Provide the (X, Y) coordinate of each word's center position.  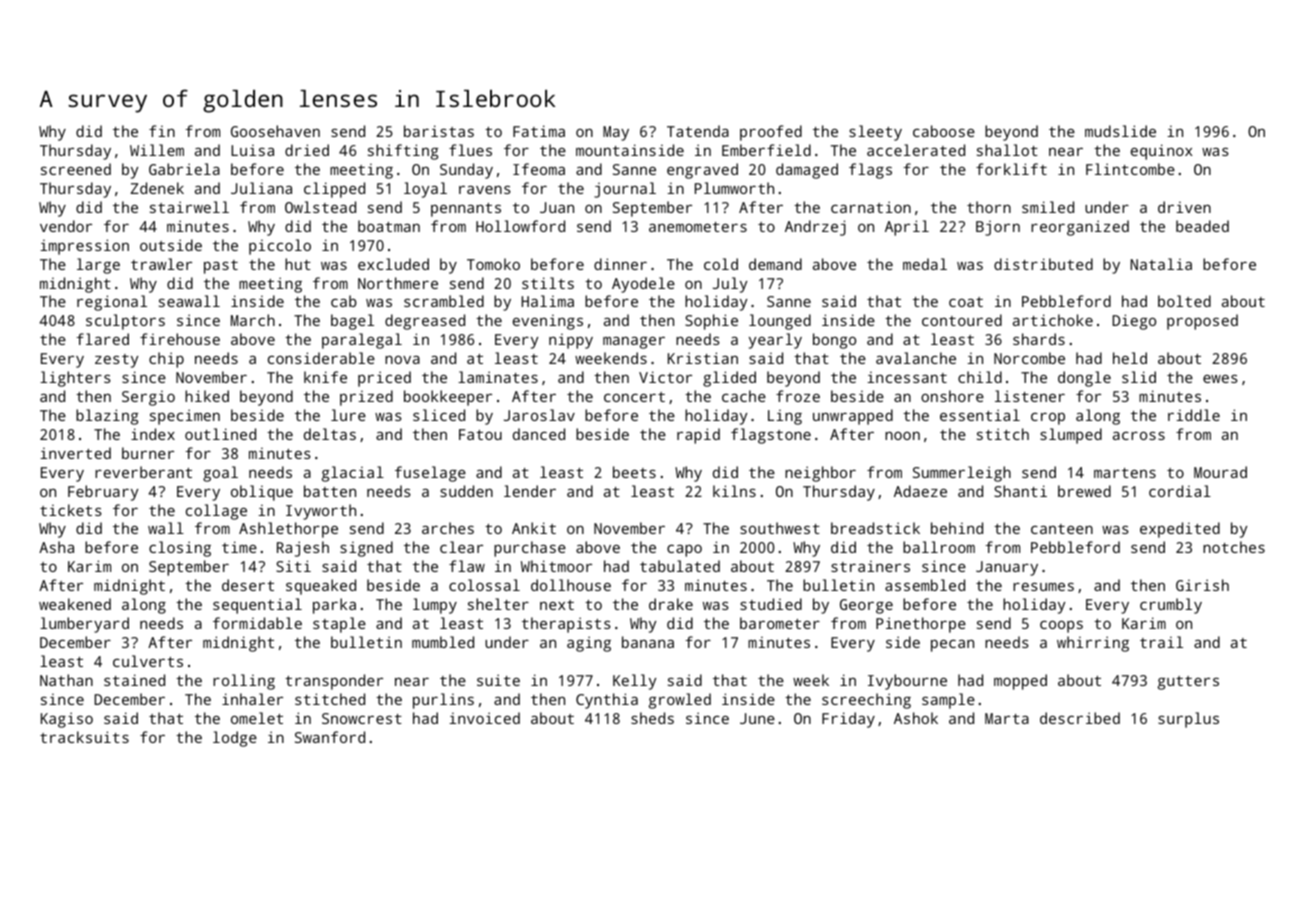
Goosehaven (275, 131)
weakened (75, 604)
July (730, 285)
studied (771, 604)
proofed (771, 133)
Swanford (330, 737)
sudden (466, 491)
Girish (1202, 585)
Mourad (1220, 472)
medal (925, 264)
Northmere (398, 283)
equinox (1162, 152)
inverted (75, 453)
